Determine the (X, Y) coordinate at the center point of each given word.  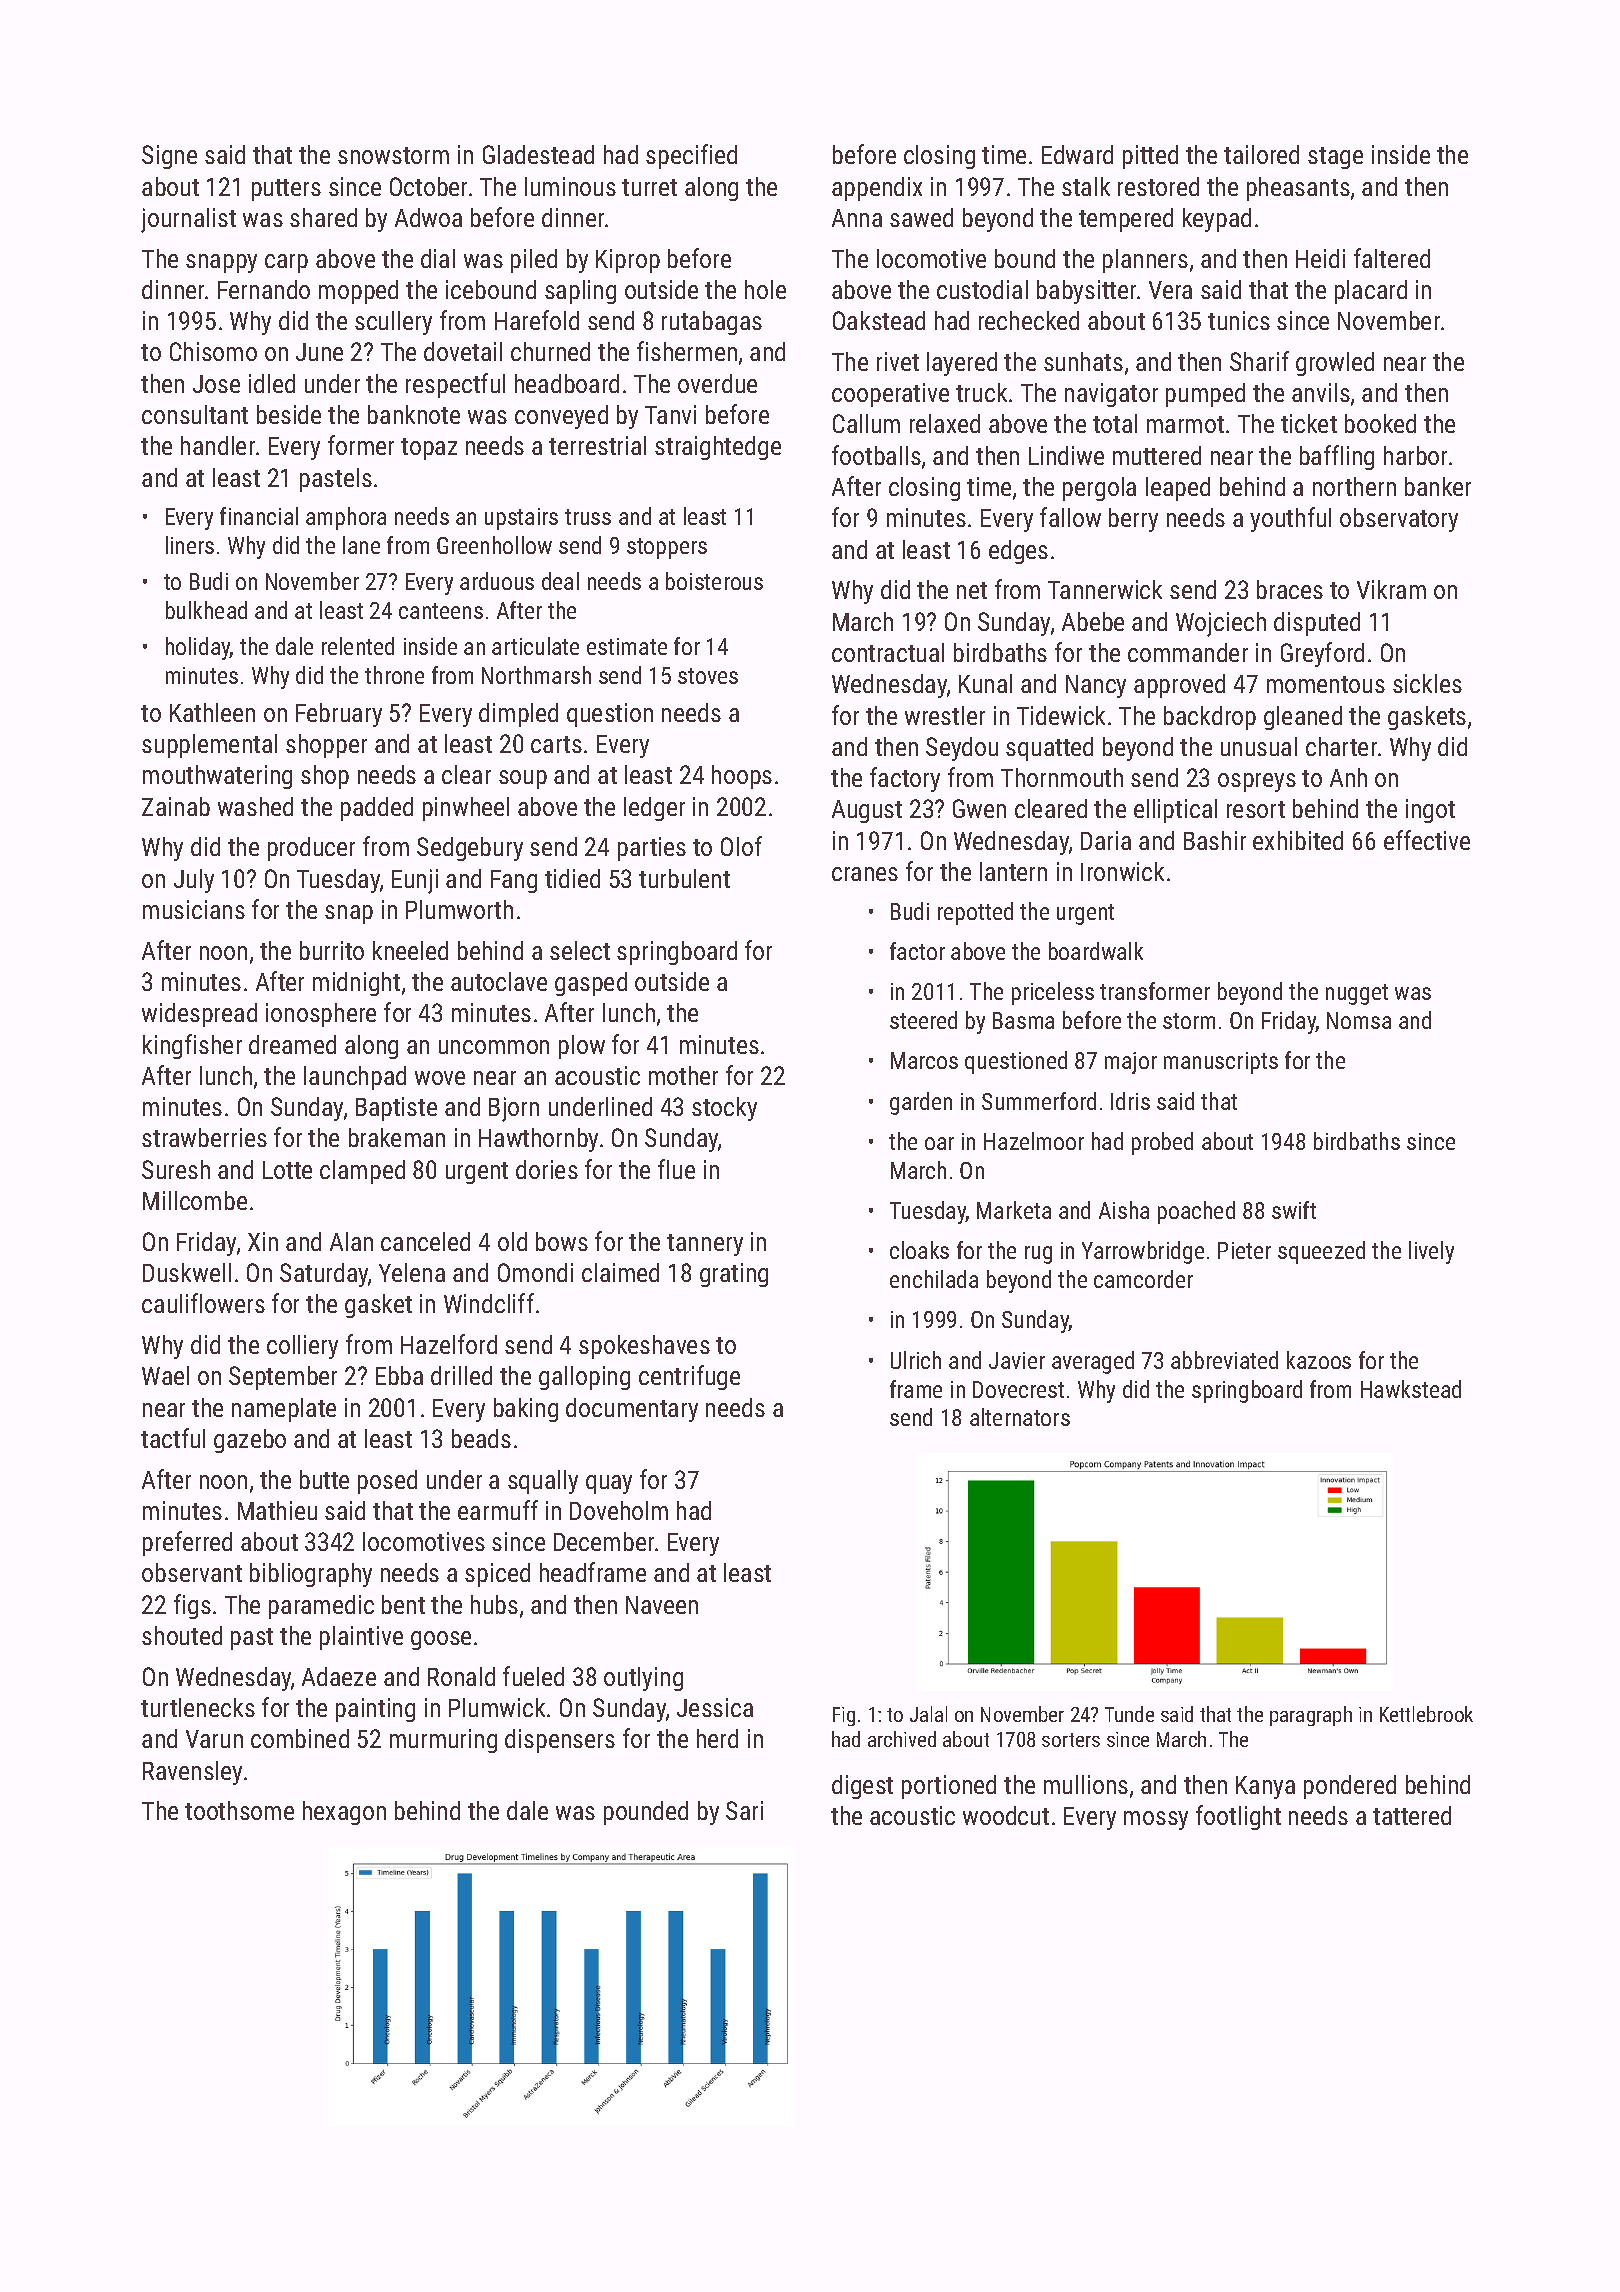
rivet (898, 361)
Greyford (1322, 654)
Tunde (1129, 1714)
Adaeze (339, 1676)
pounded (646, 1813)
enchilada (934, 1279)
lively (1431, 1252)
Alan (351, 1241)
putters (286, 190)
